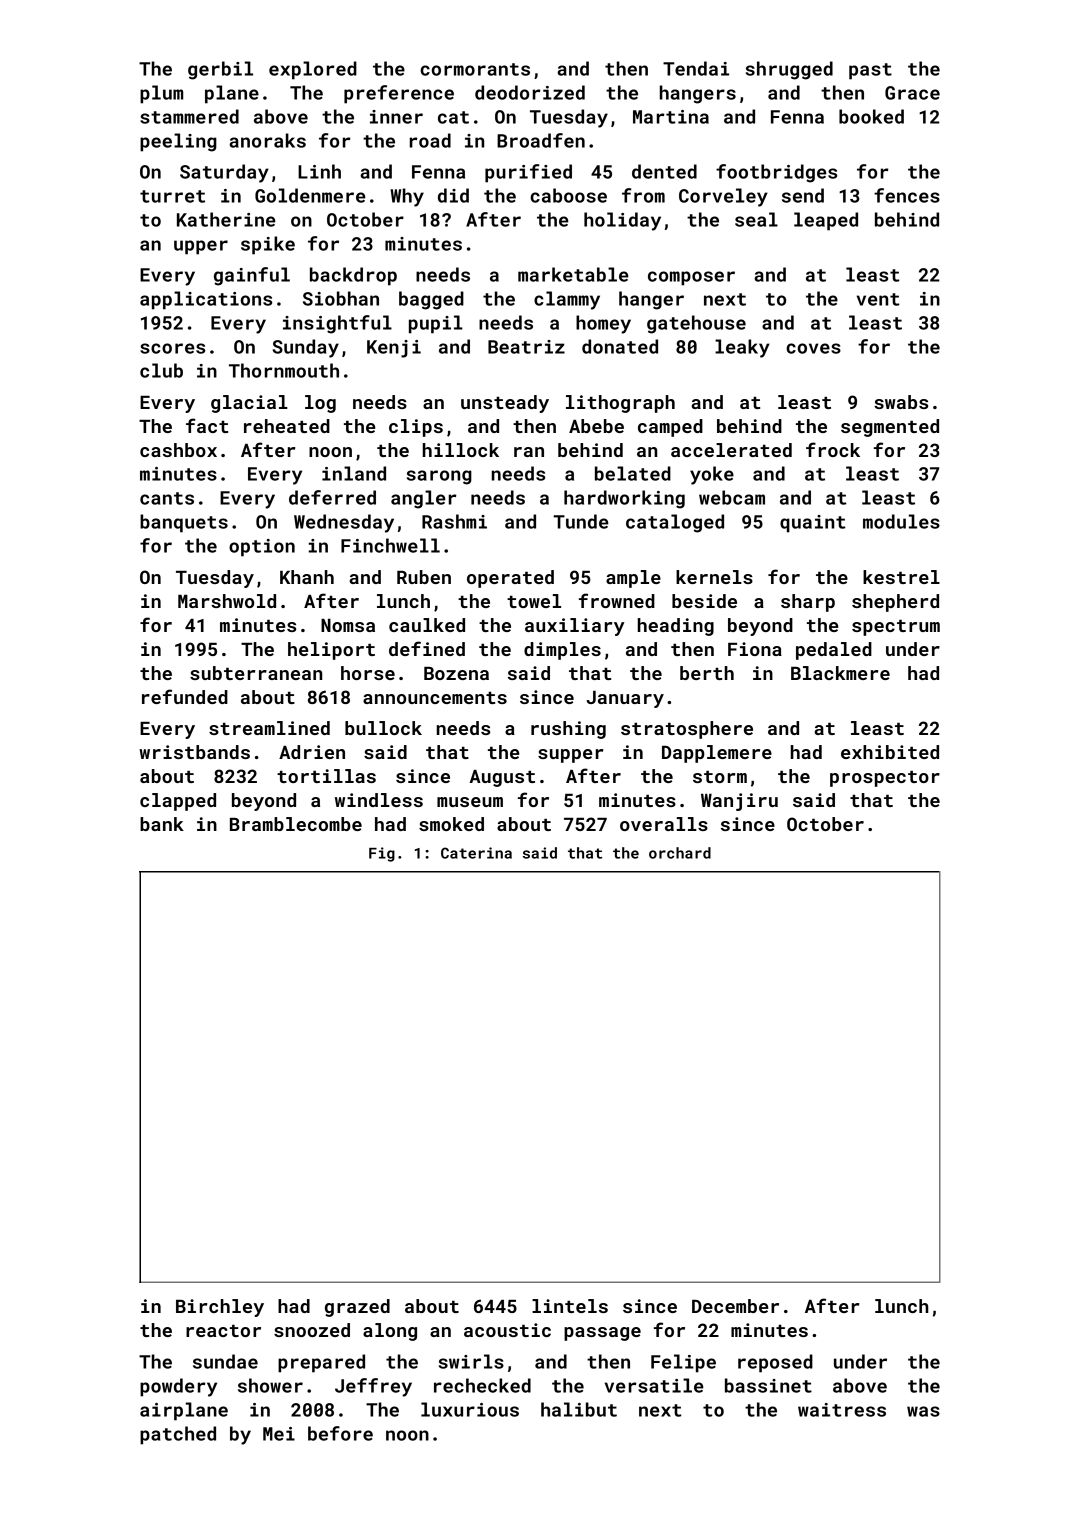 This image has height=1527, width=1080. I want to click on clammy, so click(567, 300).
